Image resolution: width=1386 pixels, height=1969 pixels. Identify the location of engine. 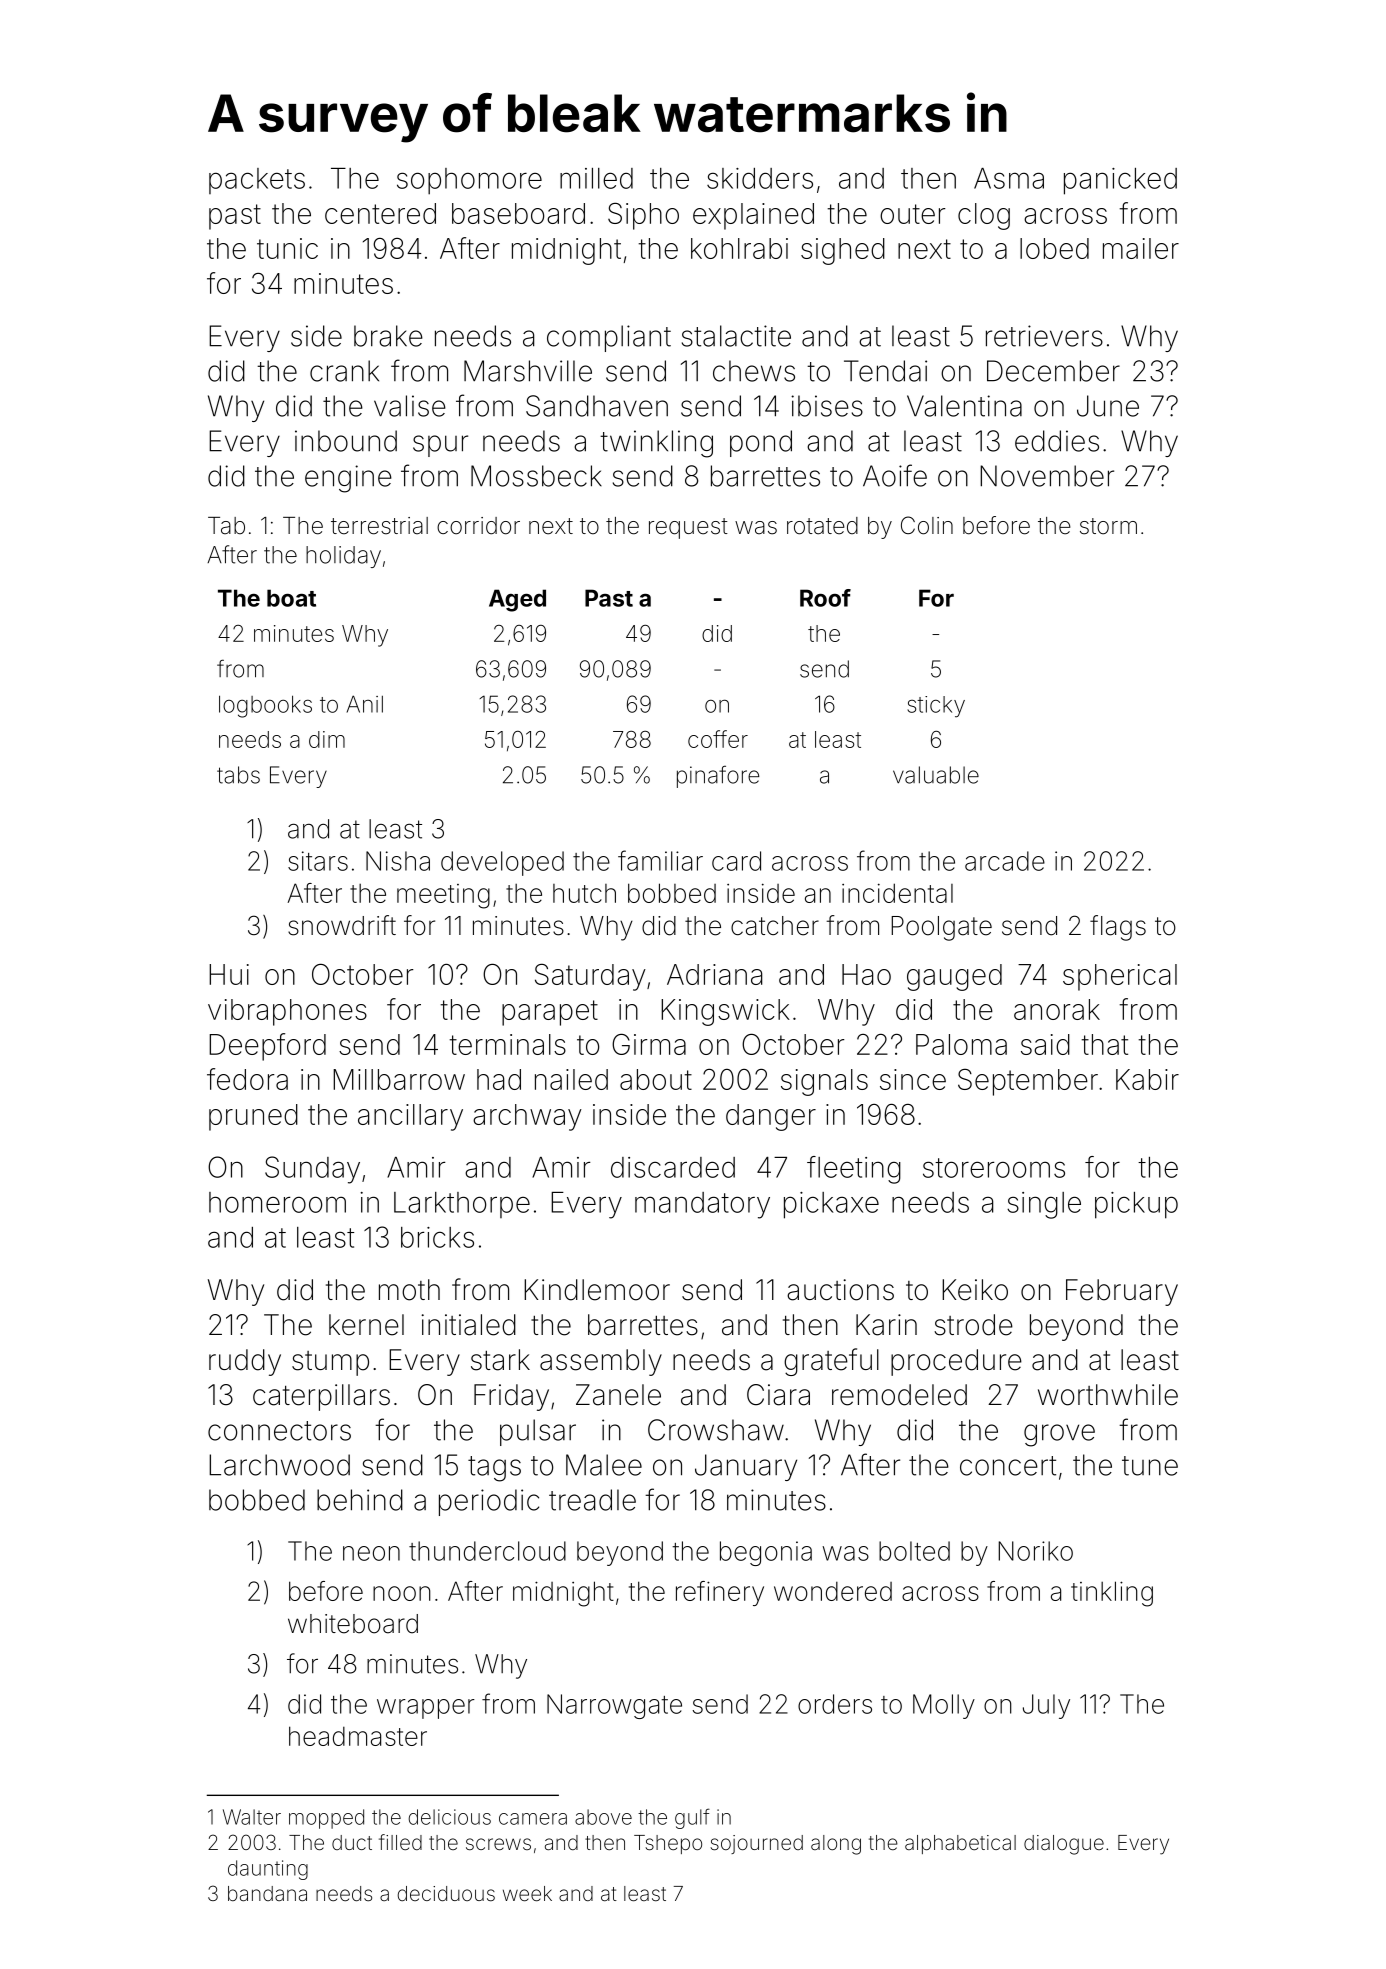
(348, 479).
